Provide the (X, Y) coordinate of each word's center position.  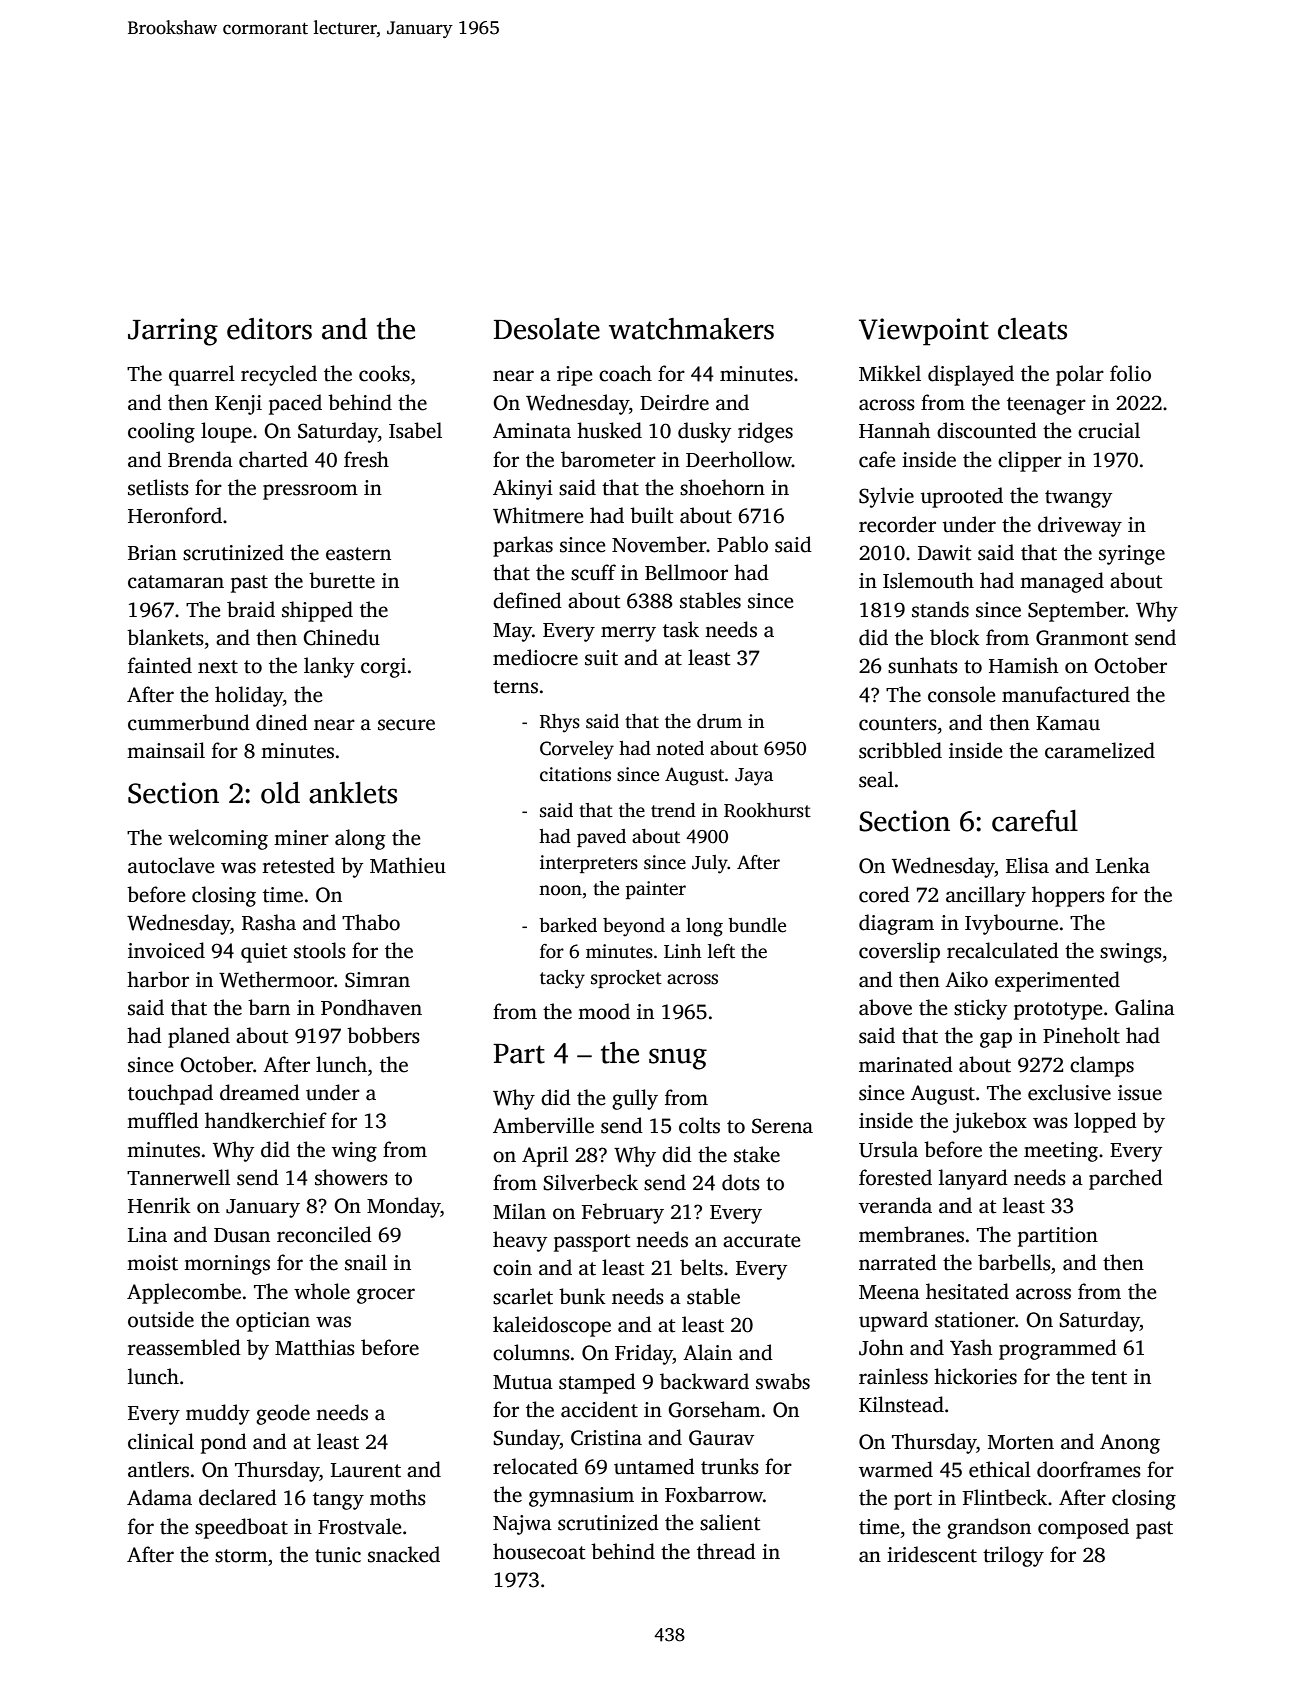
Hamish (1023, 665)
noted (680, 748)
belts (701, 1267)
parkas (523, 546)
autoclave (171, 865)
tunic (338, 1555)
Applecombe (184, 1293)
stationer (975, 1320)
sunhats (923, 665)
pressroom (310, 492)
